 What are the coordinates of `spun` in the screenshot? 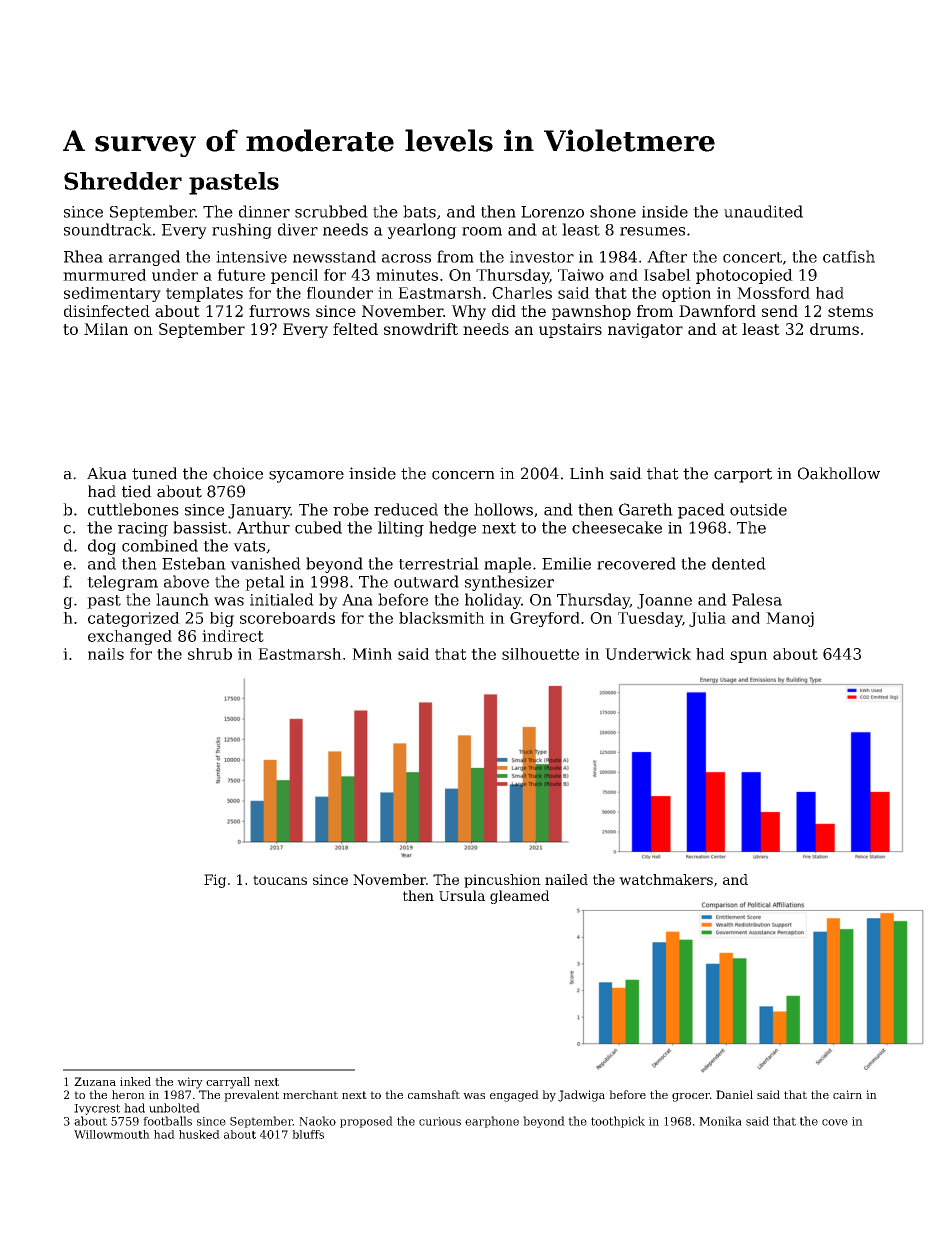 It's located at (749, 657).
